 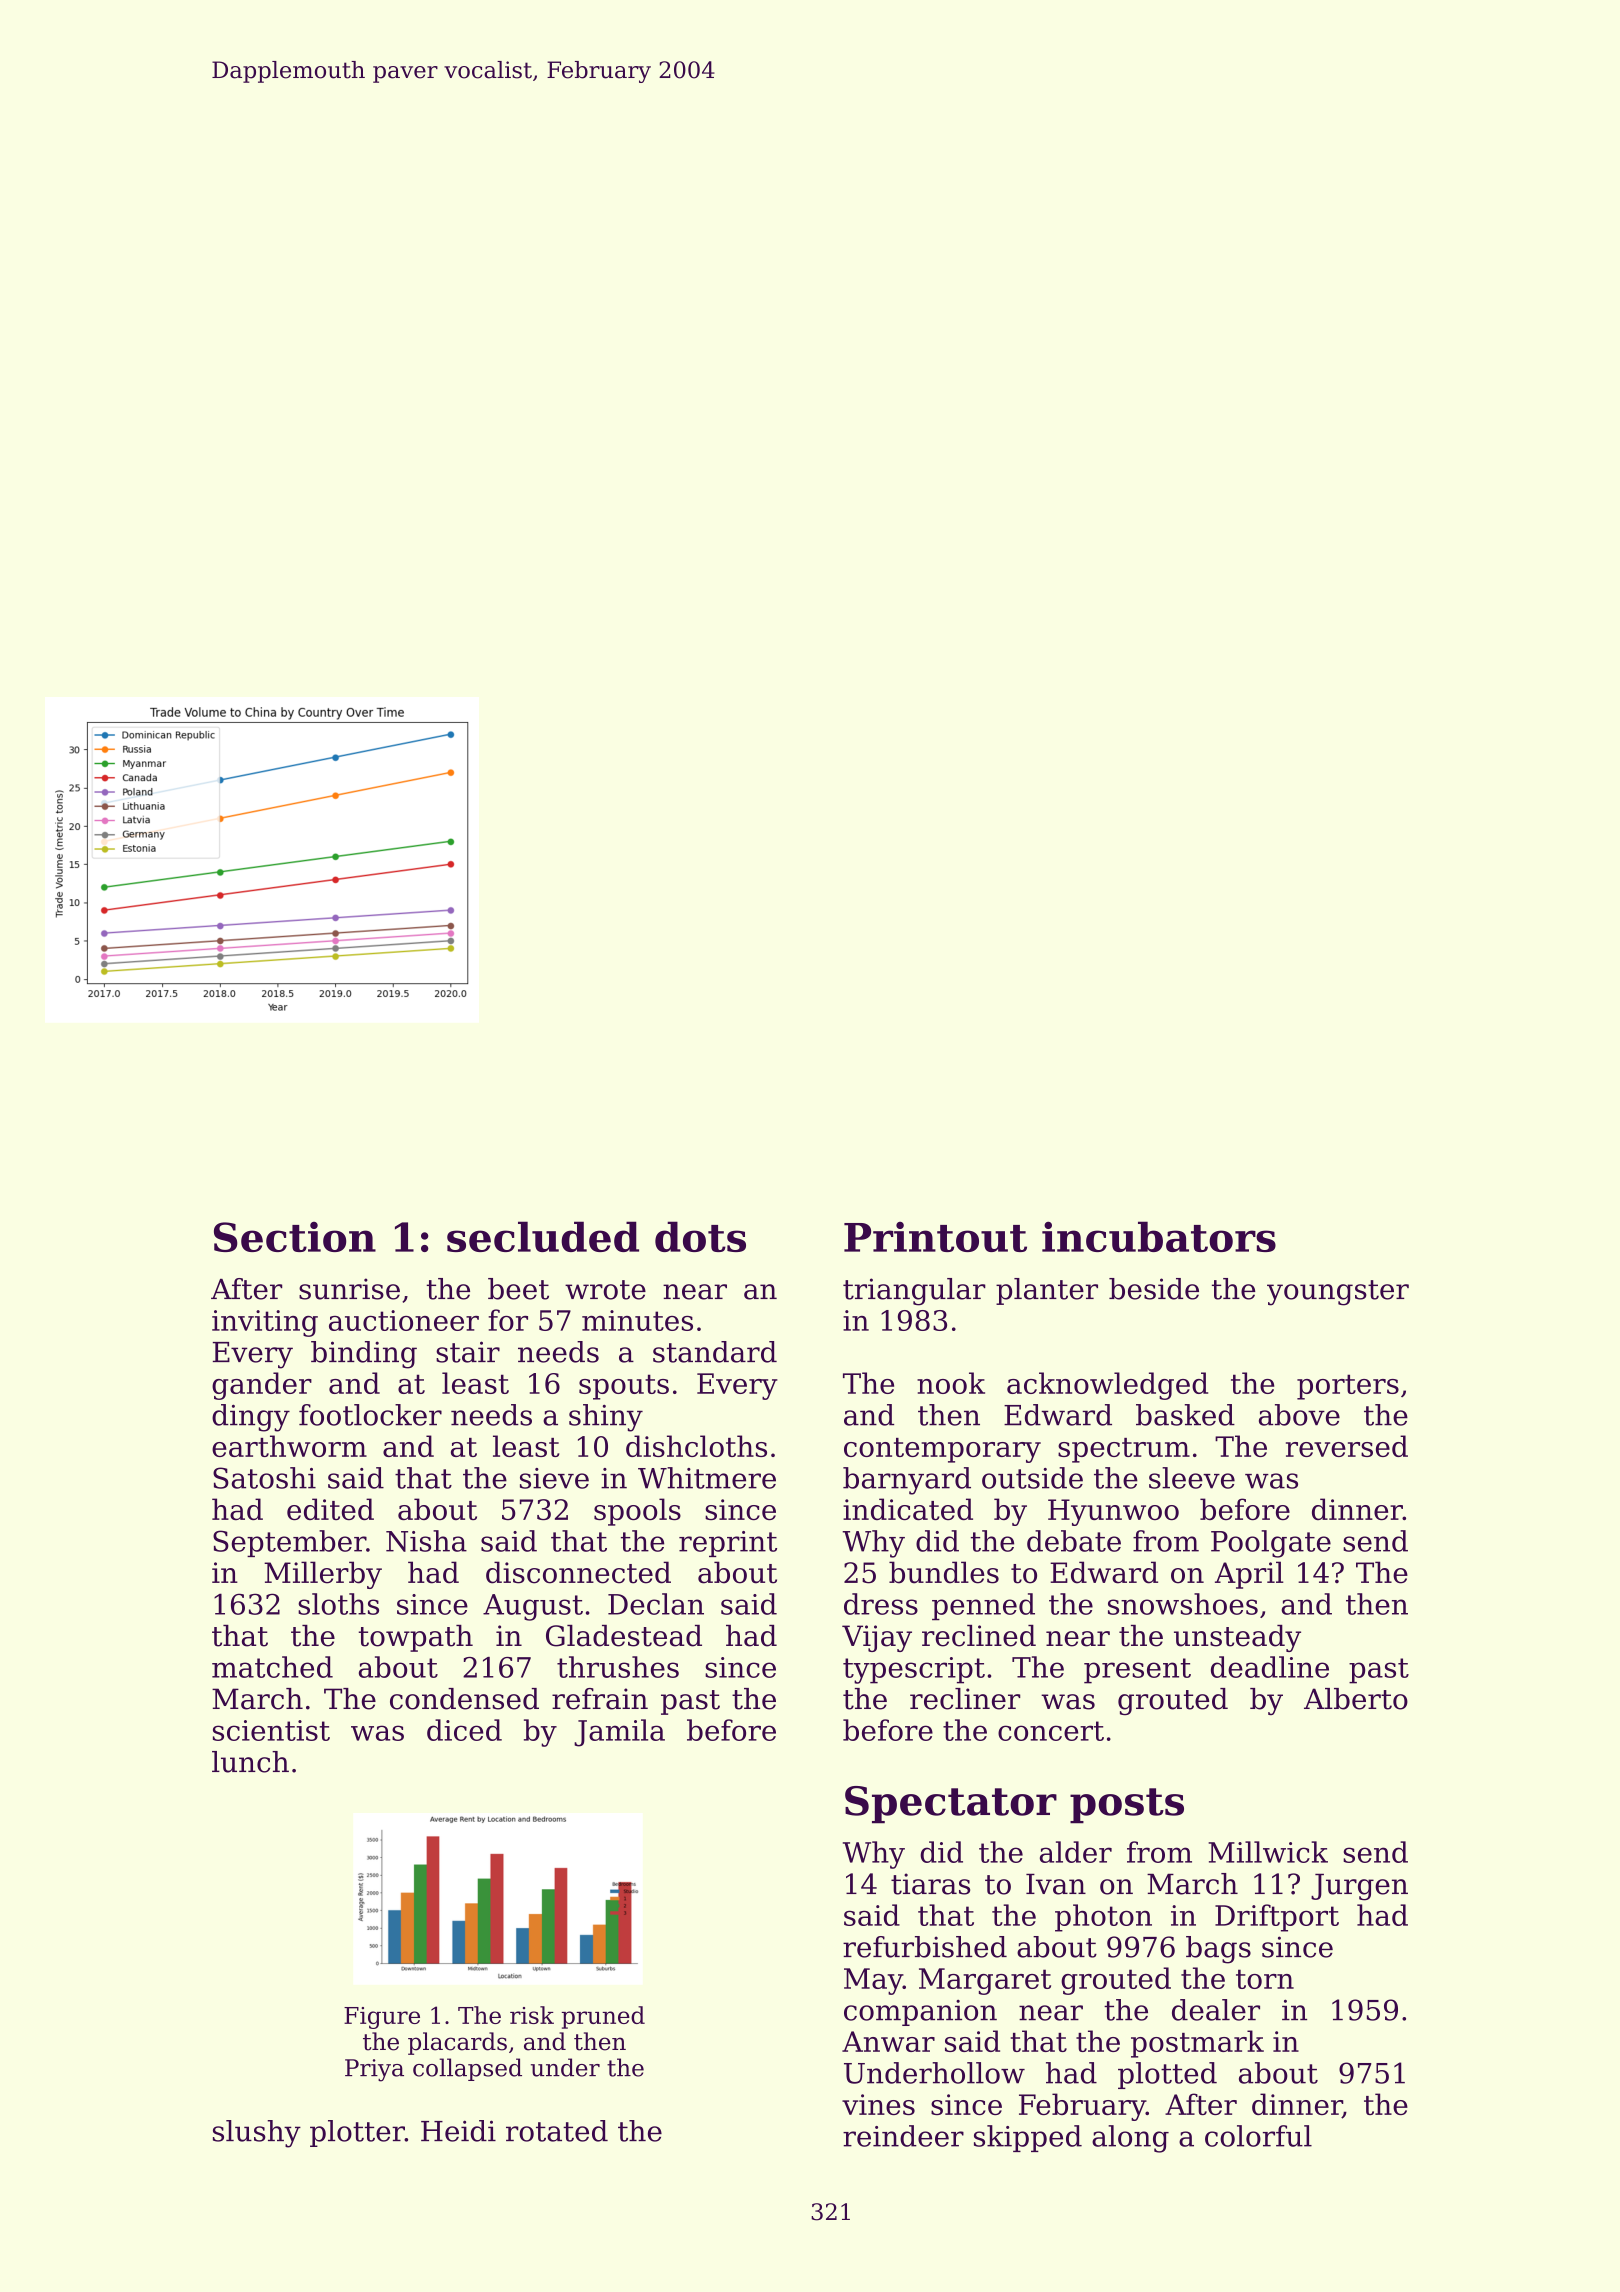 I want to click on basked, so click(x=1185, y=1415).
